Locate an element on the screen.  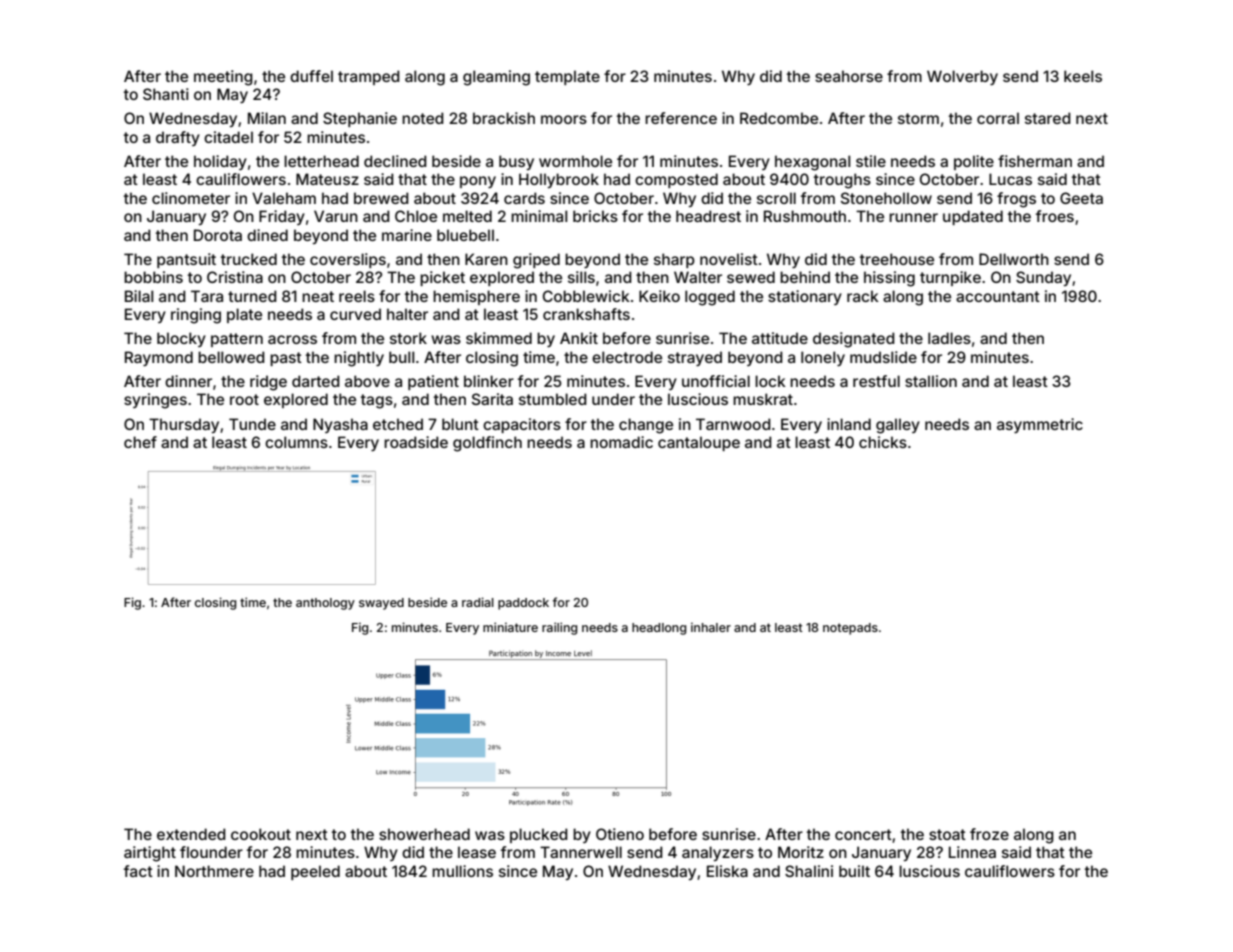
stared is located at coordinates (1048, 118).
